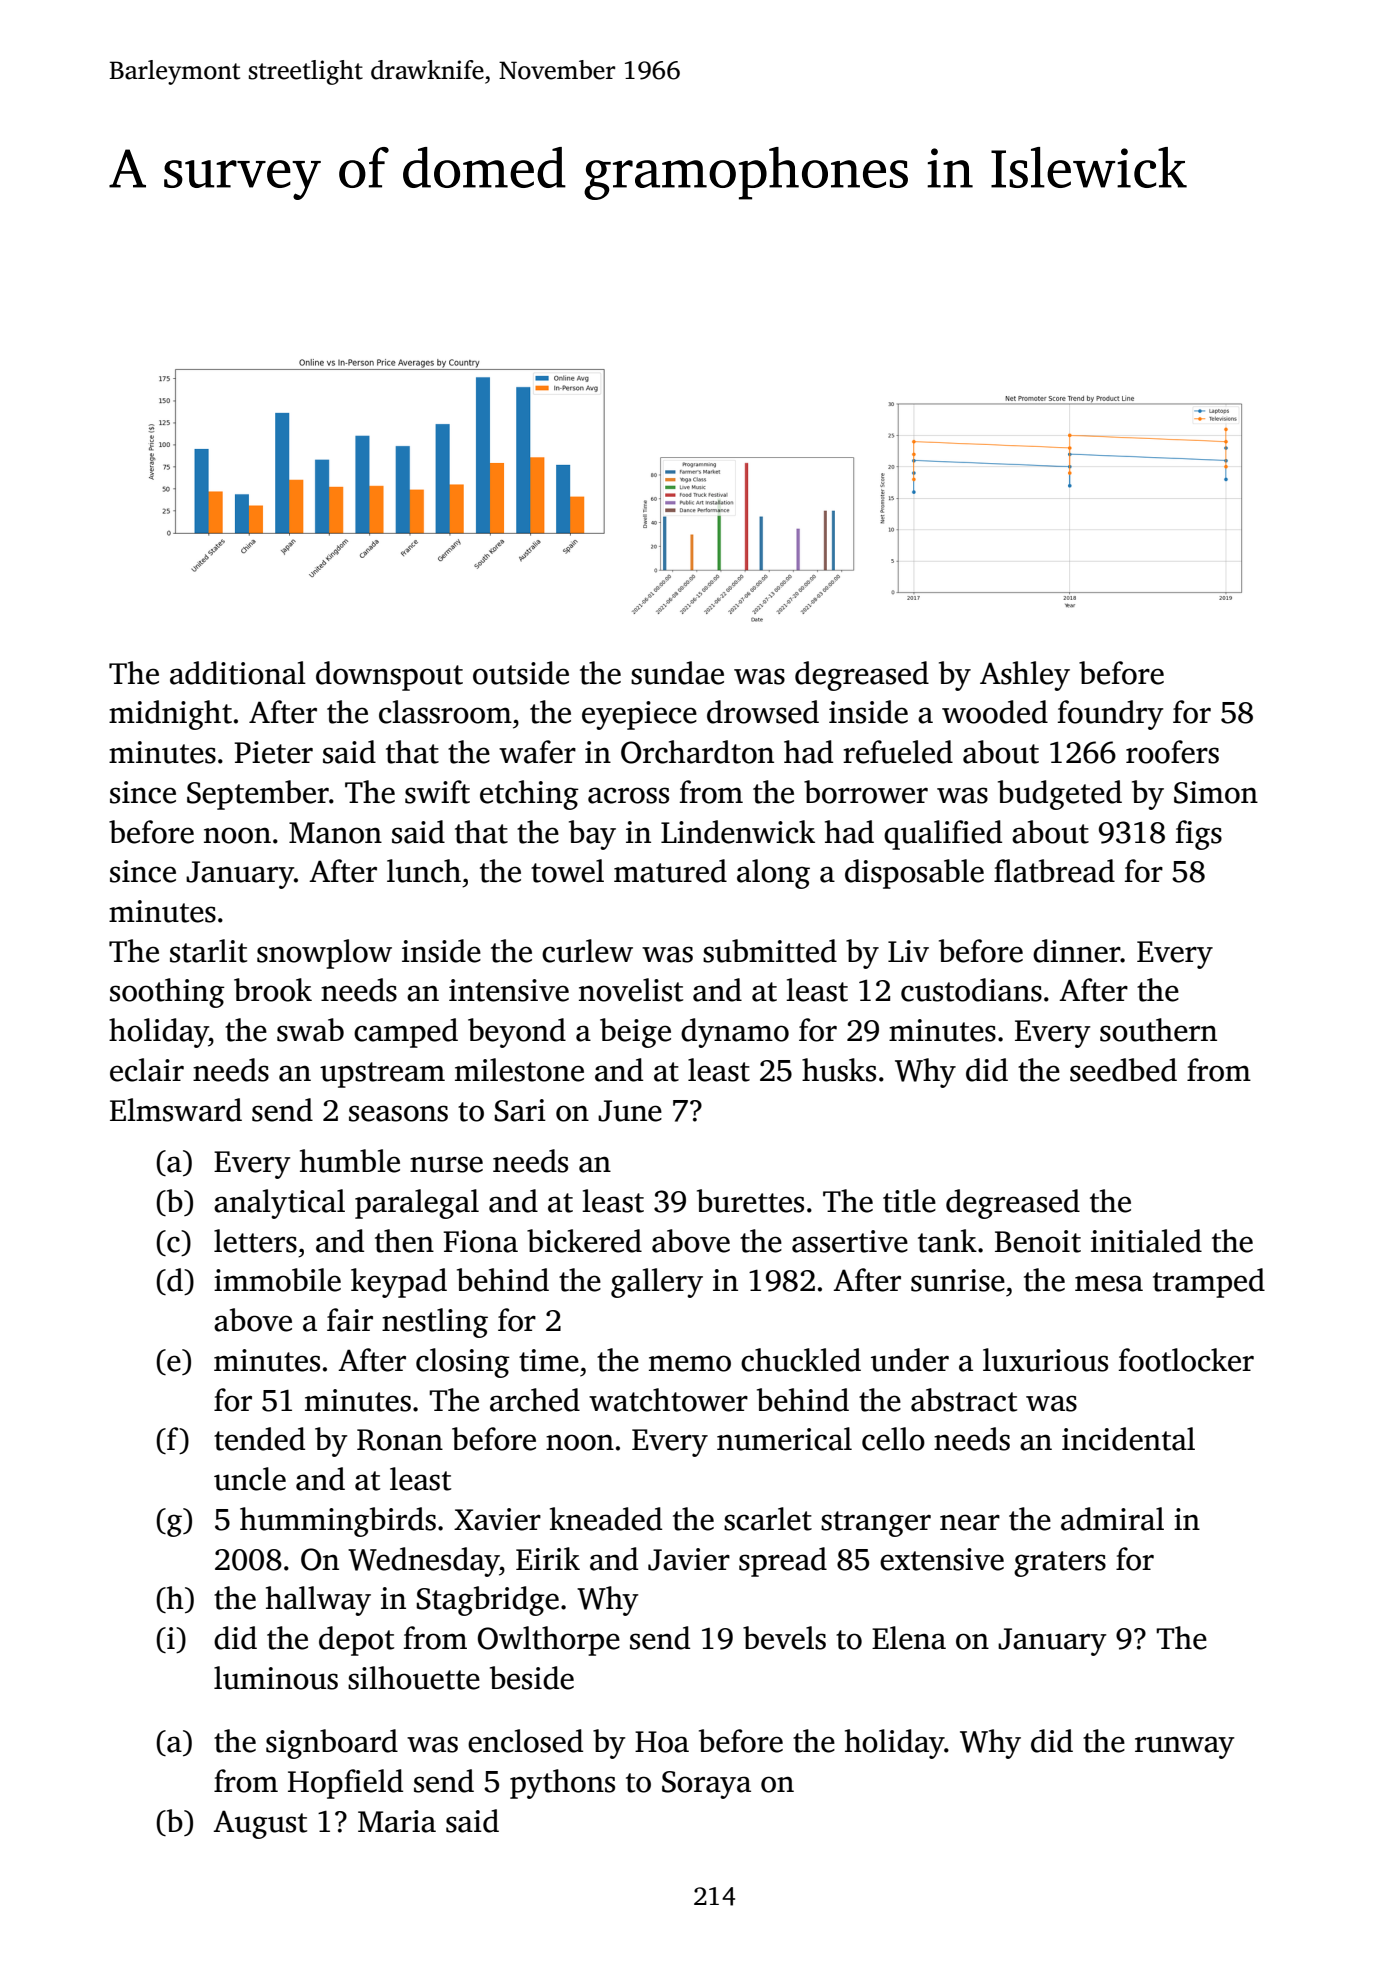 The image size is (1386, 1969). I want to click on Orchardton, so click(697, 752).
